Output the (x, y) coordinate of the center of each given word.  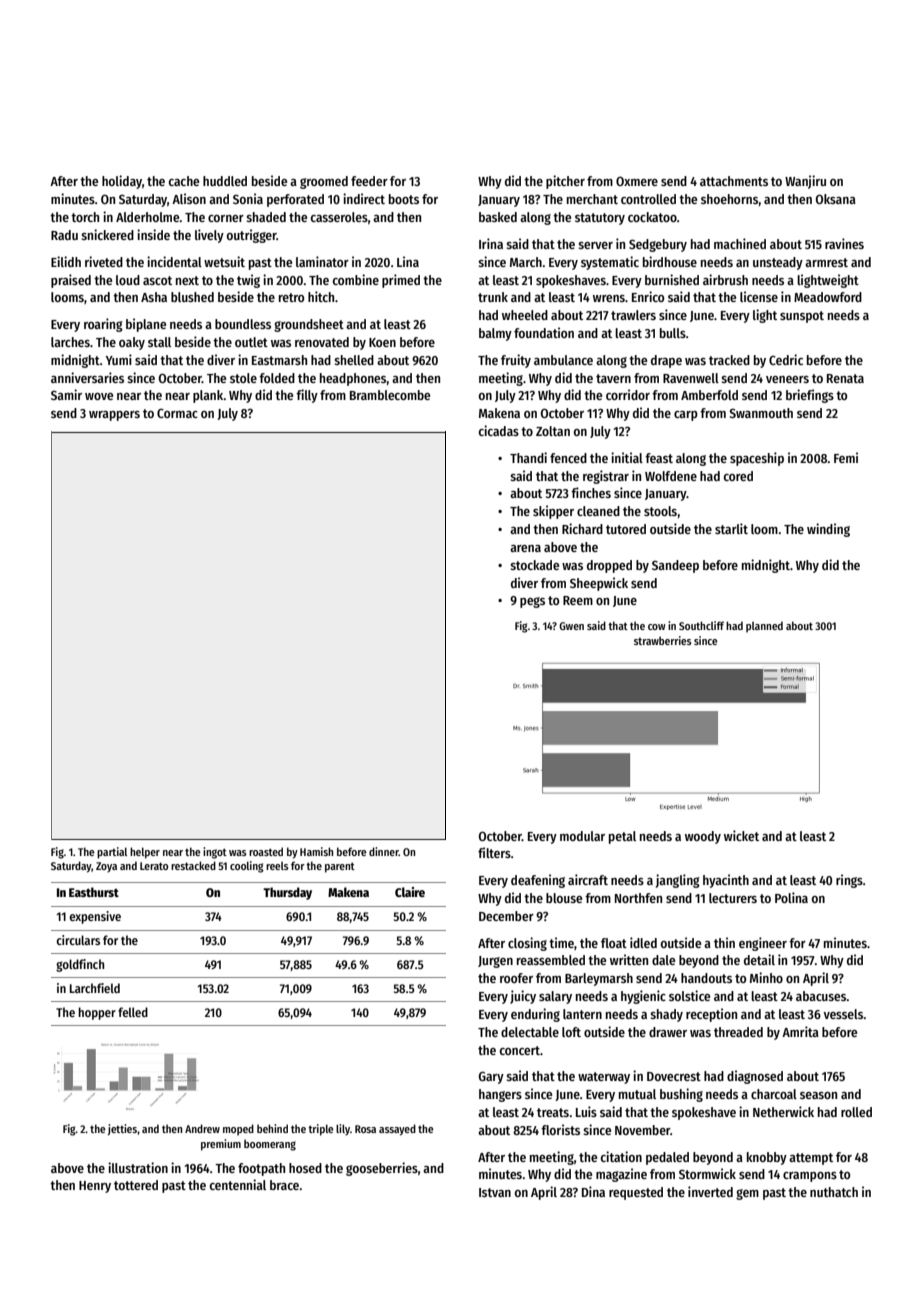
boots (404, 199)
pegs (532, 602)
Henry (95, 1187)
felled (133, 1012)
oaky (132, 343)
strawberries (663, 640)
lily (343, 1129)
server (595, 245)
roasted (266, 851)
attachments (734, 181)
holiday (122, 182)
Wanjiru (805, 182)
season (818, 1095)
